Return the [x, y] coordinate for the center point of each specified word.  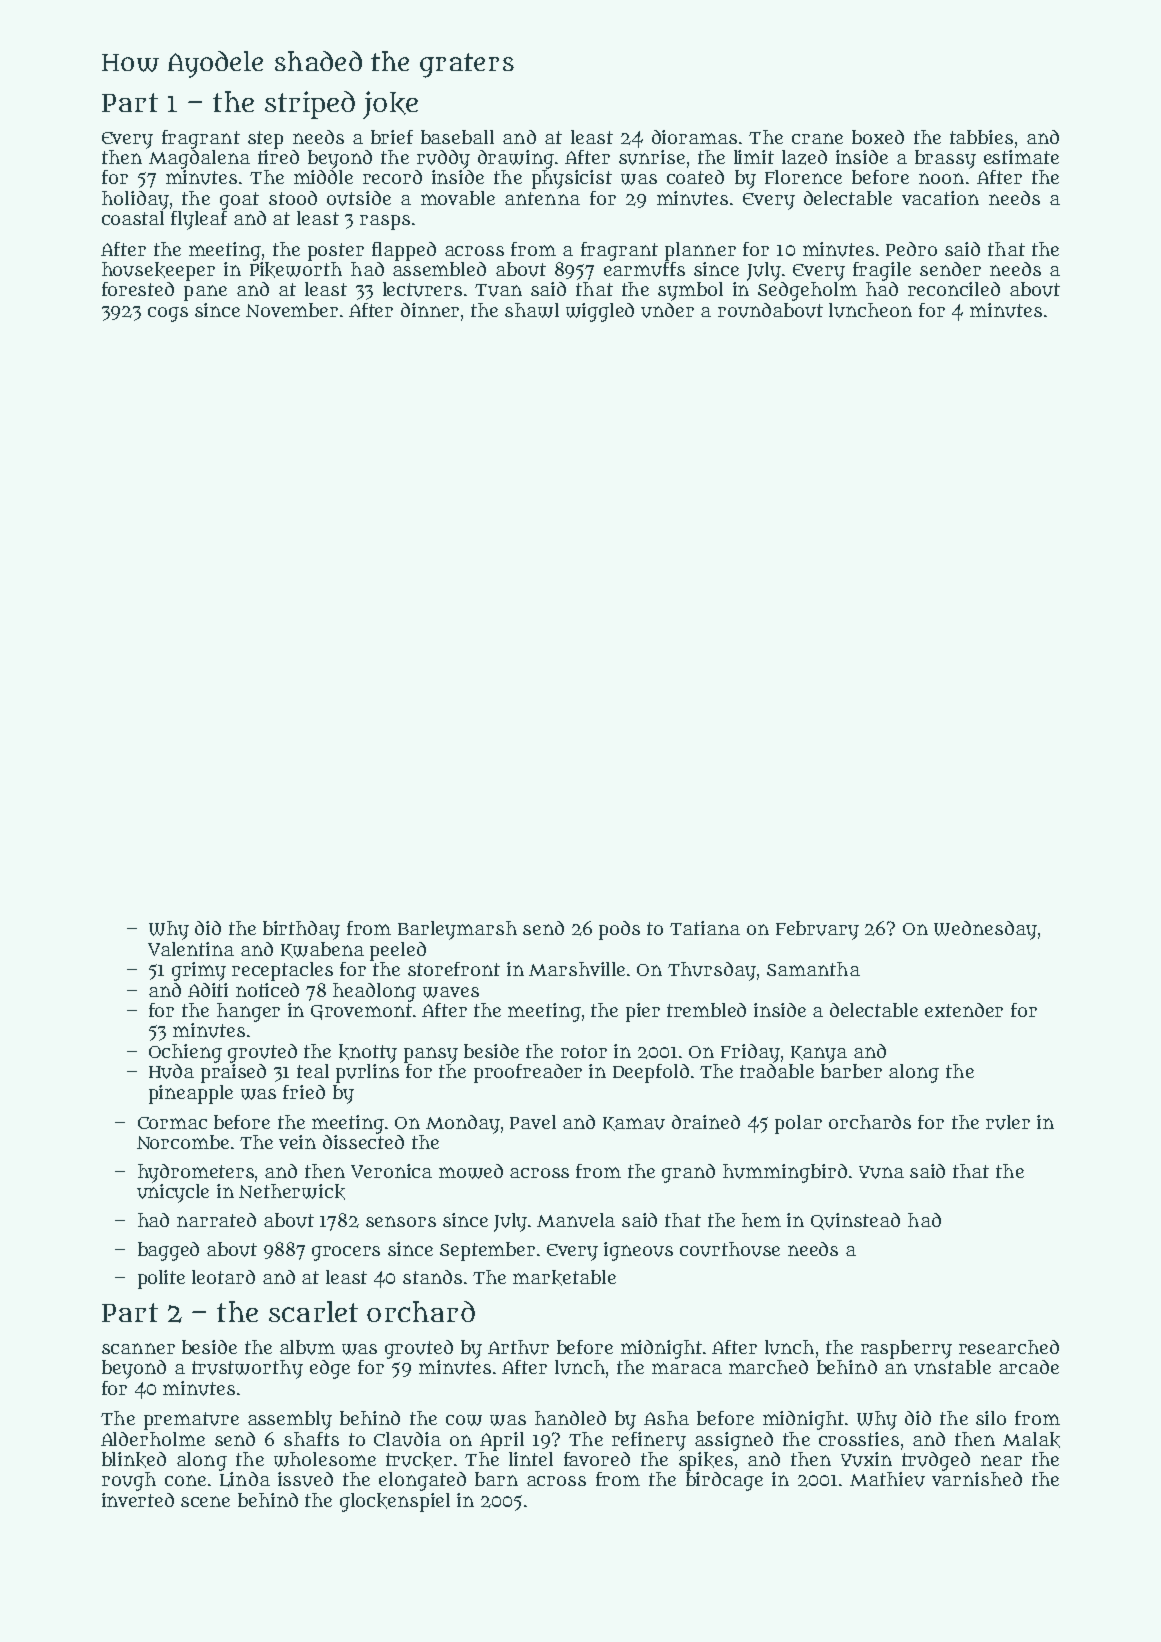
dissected [363, 1142]
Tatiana [705, 928]
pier [643, 1012]
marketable [564, 1278]
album [307, 1347]
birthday [301, 930]
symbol [690, 291]
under [667, 310]
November [292, 310]
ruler [1008, 1122]
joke [390, 105]
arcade [1029, 1367]
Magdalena [199, 159]
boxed [878, 137]
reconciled [954, 289]
